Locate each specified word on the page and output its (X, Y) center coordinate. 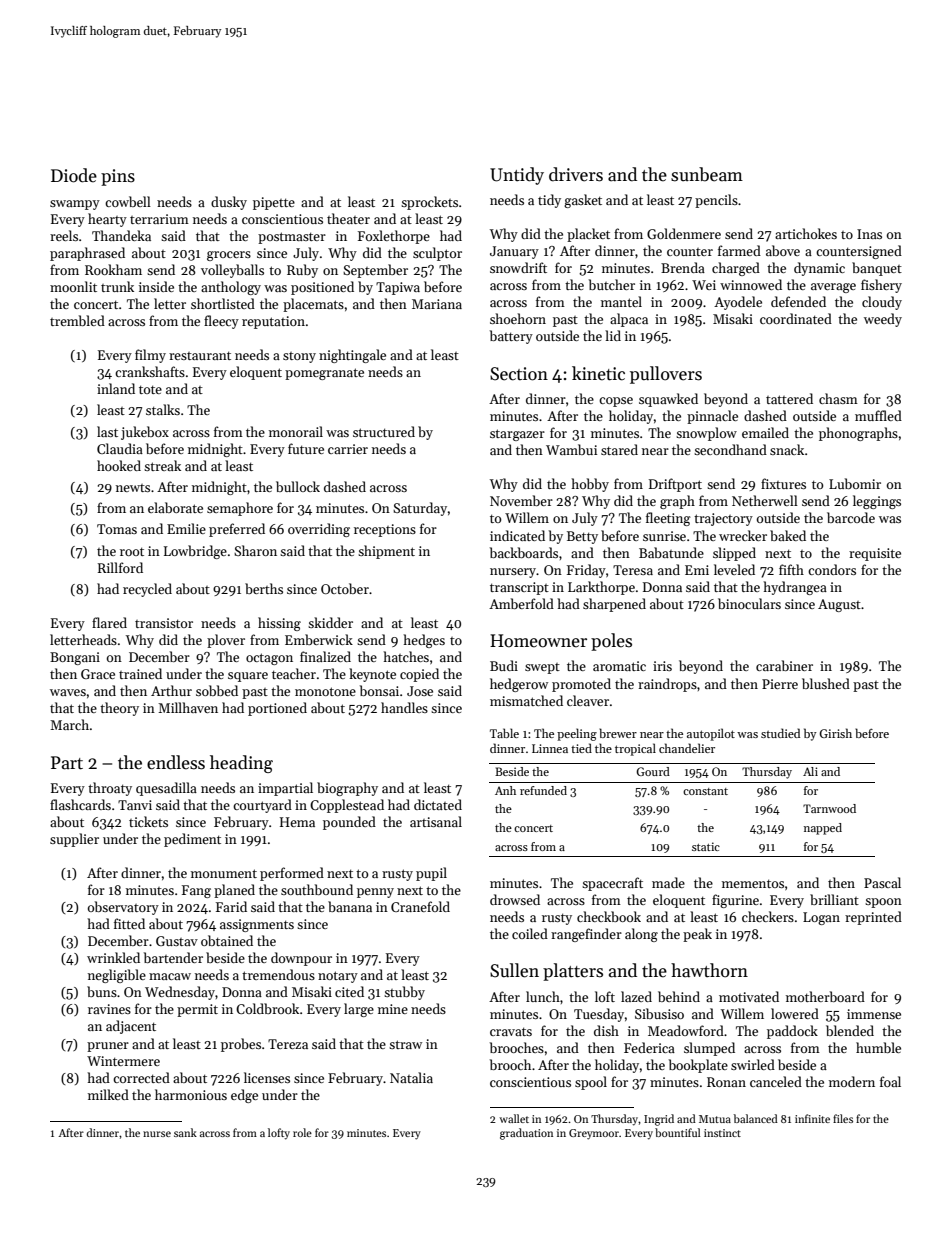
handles (404, 707)
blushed (826, 683)
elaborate (175, 507)
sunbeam (707, 174)
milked (108, 1094)
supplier (74, 840)
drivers (576, 174)
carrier (348, 449)
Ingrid (659, 1120)
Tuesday (599, 1015)
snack (787, 449)
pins (118, 177)
